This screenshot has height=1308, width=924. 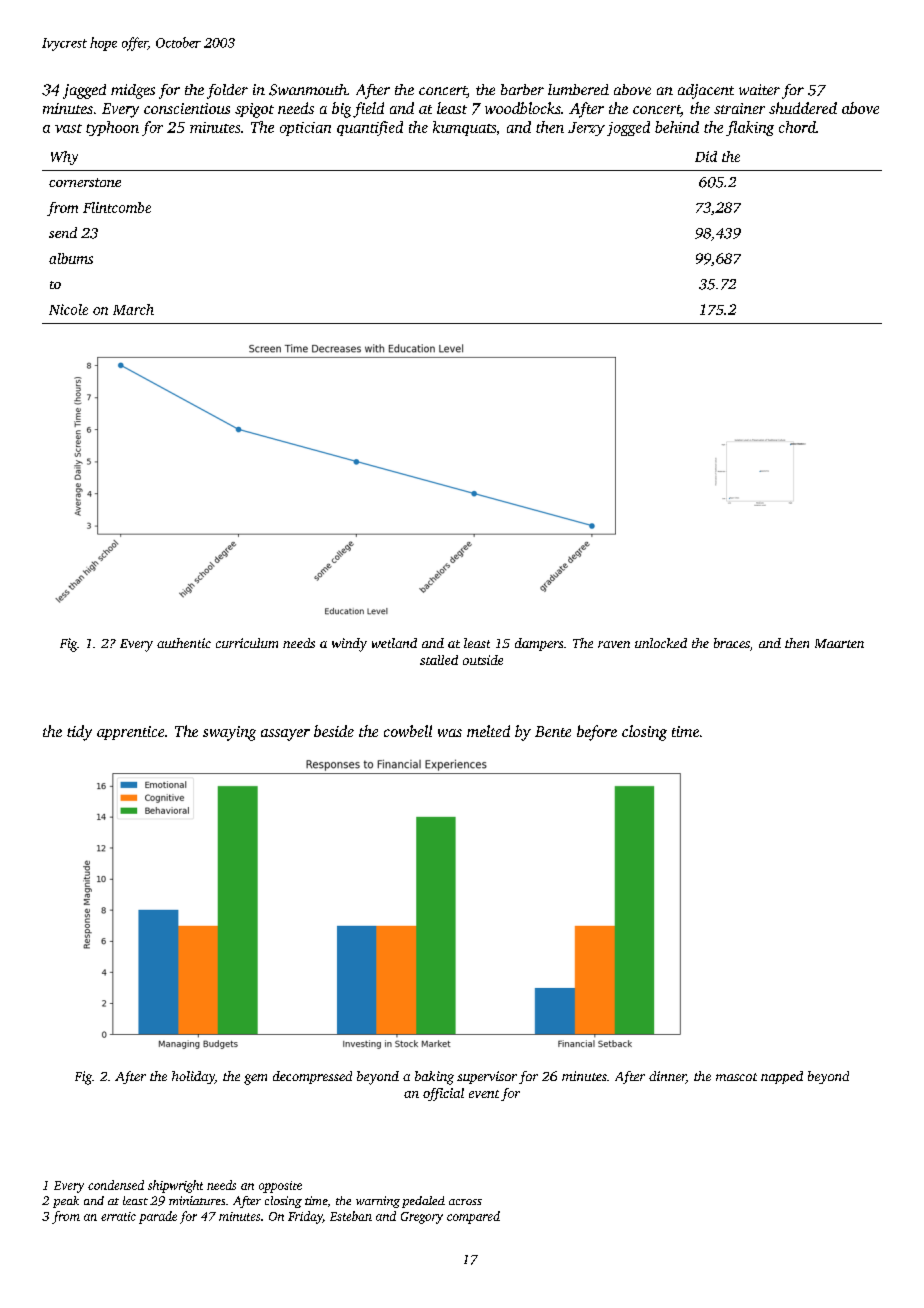 What do you see at coordinates (797, 127) in the screenshot?
I see `chord` at bounding box center [797, 127].
